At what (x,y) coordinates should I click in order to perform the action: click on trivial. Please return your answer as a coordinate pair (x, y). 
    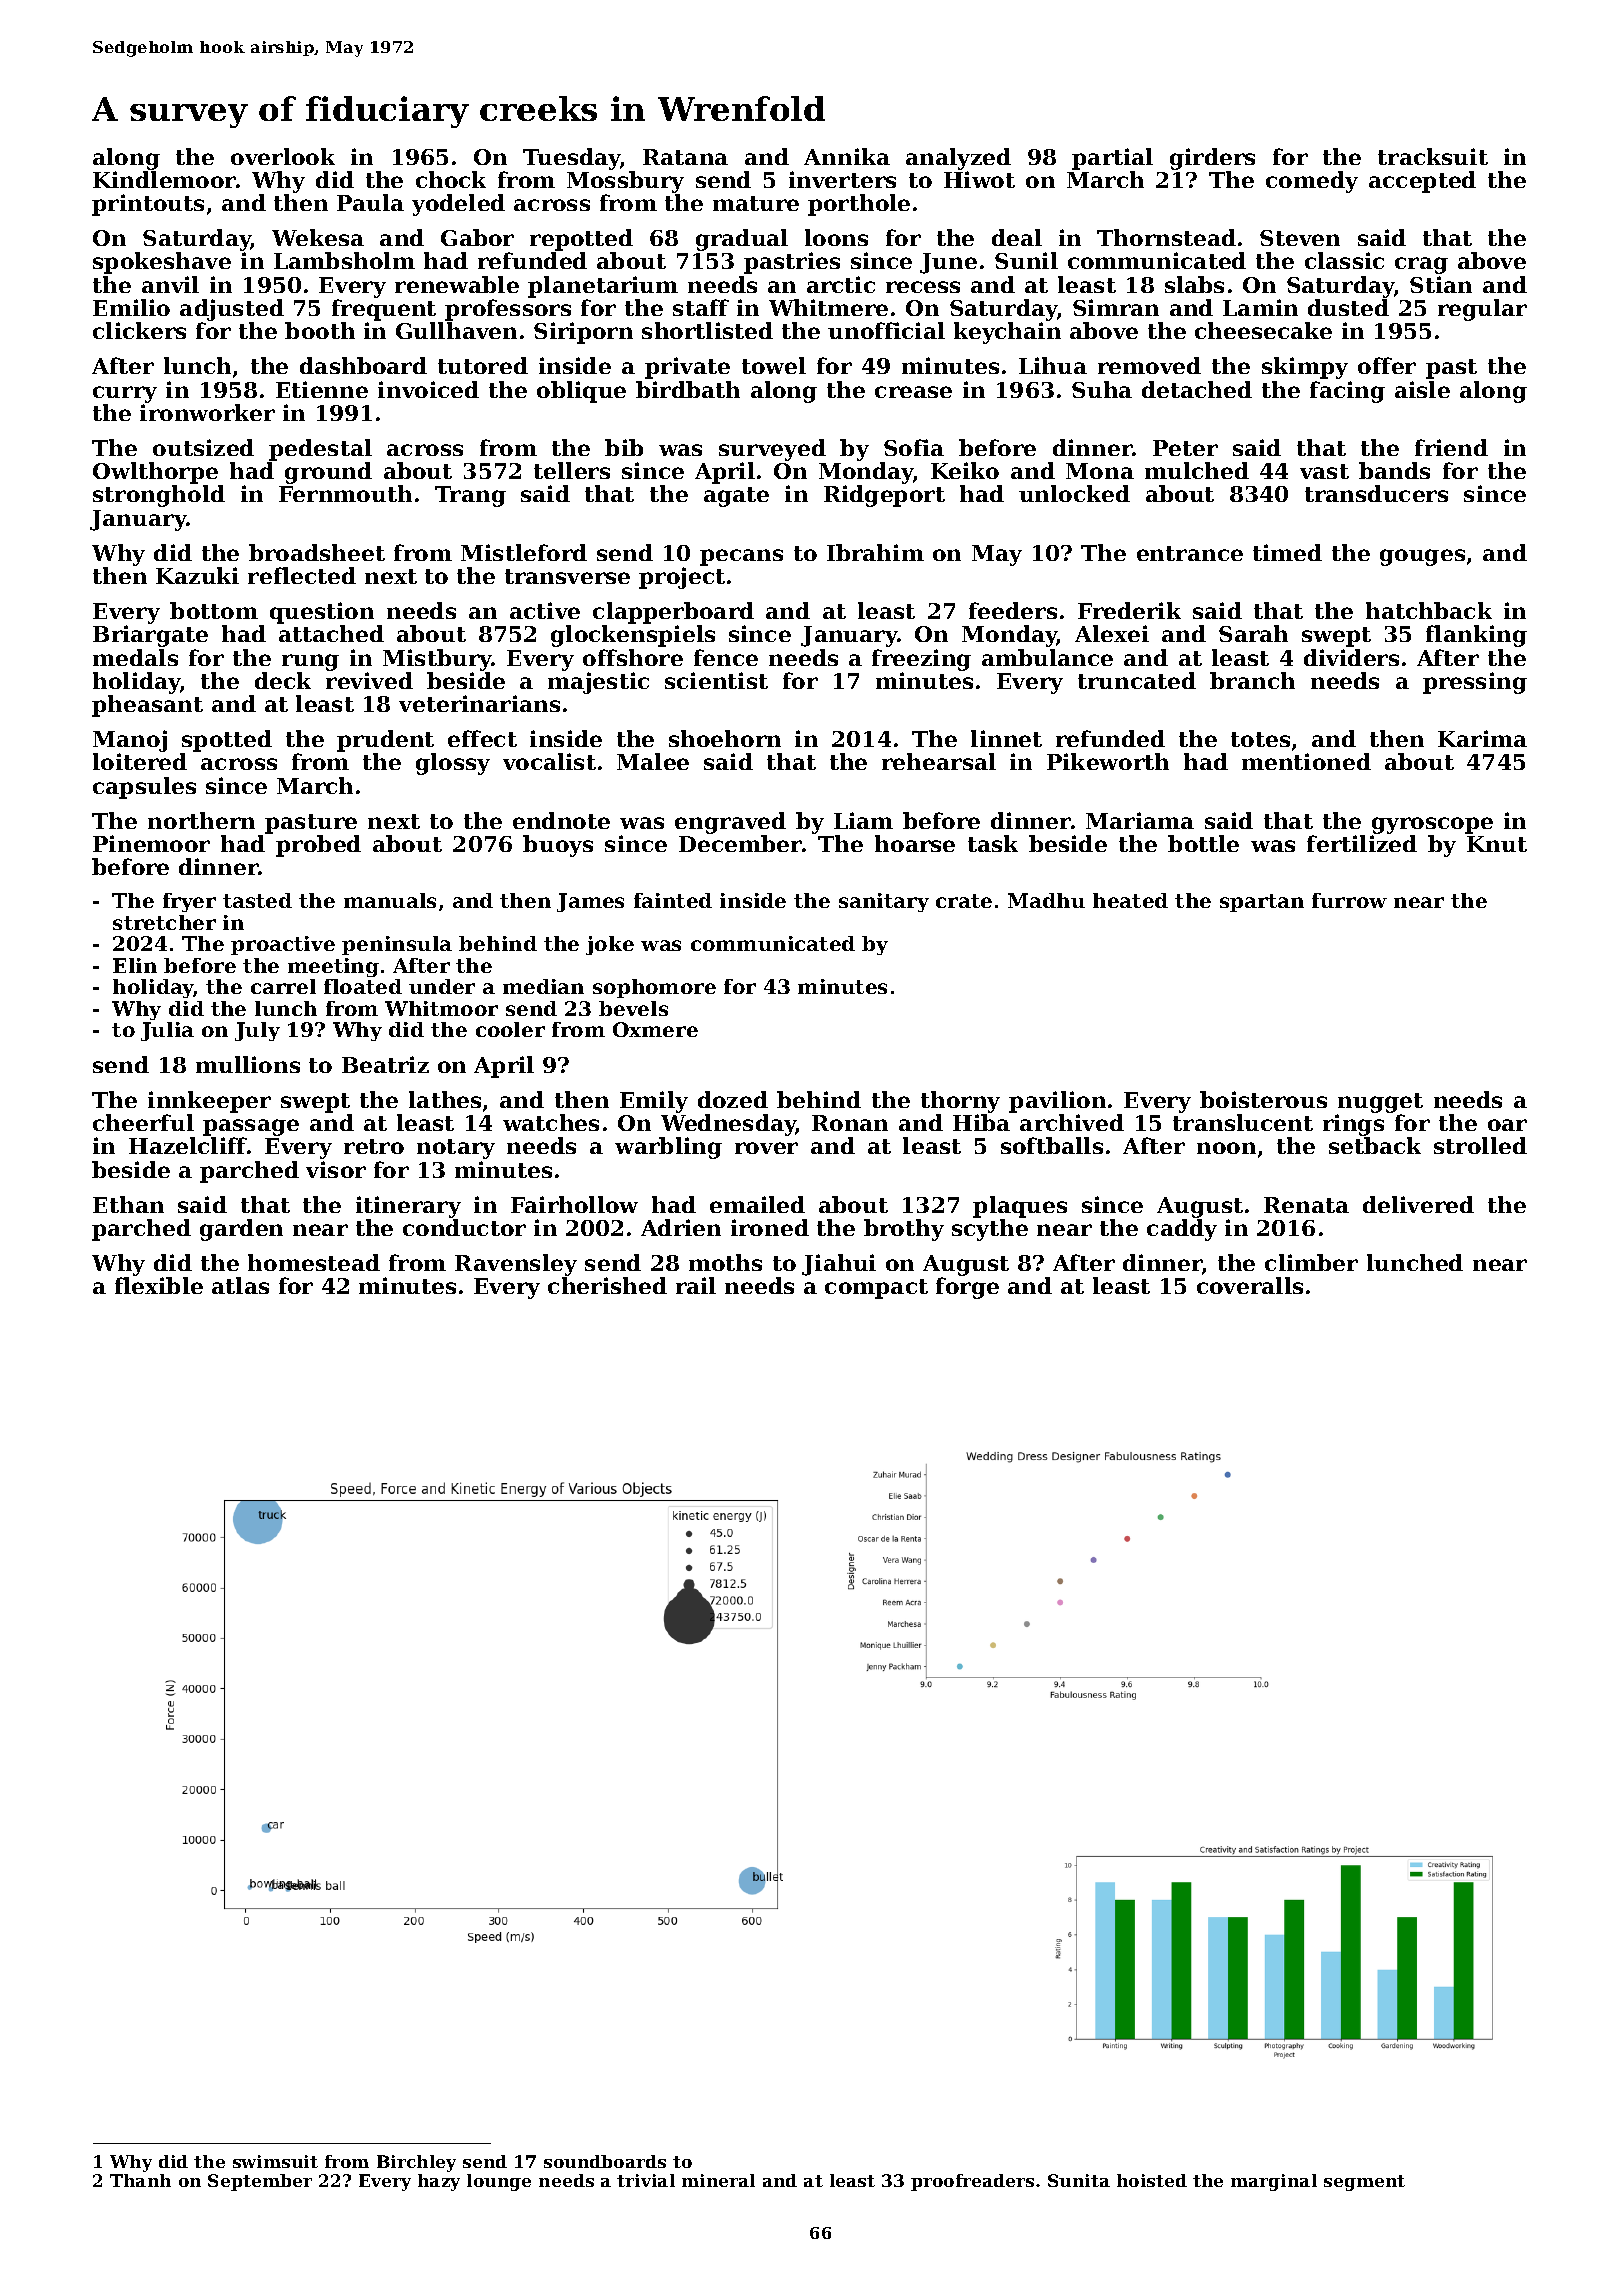
    Looking at the image, I should click on (646, 2180).
